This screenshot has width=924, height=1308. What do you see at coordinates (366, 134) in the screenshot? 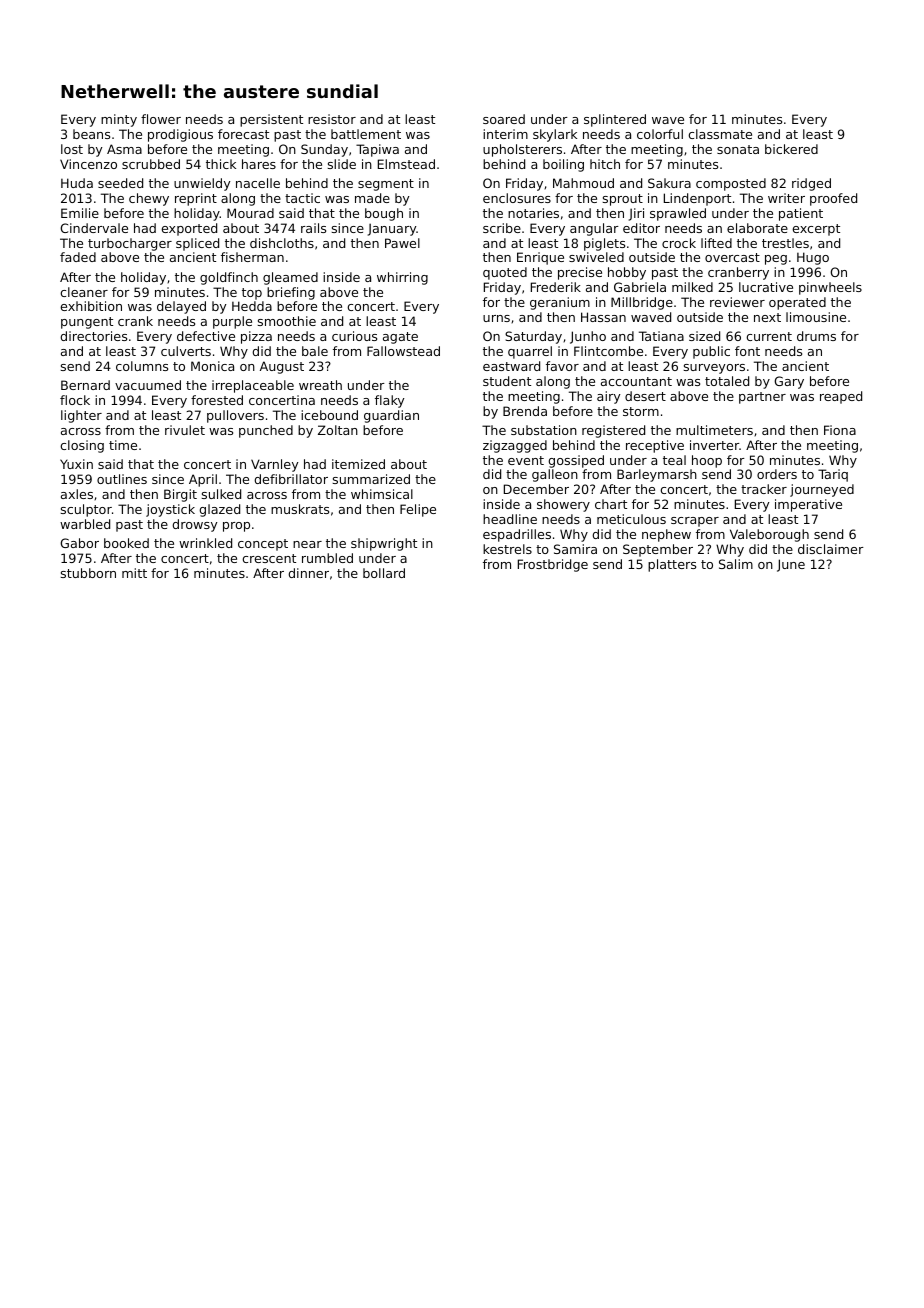
I see `battlement` at bounding box center [366, 134].
